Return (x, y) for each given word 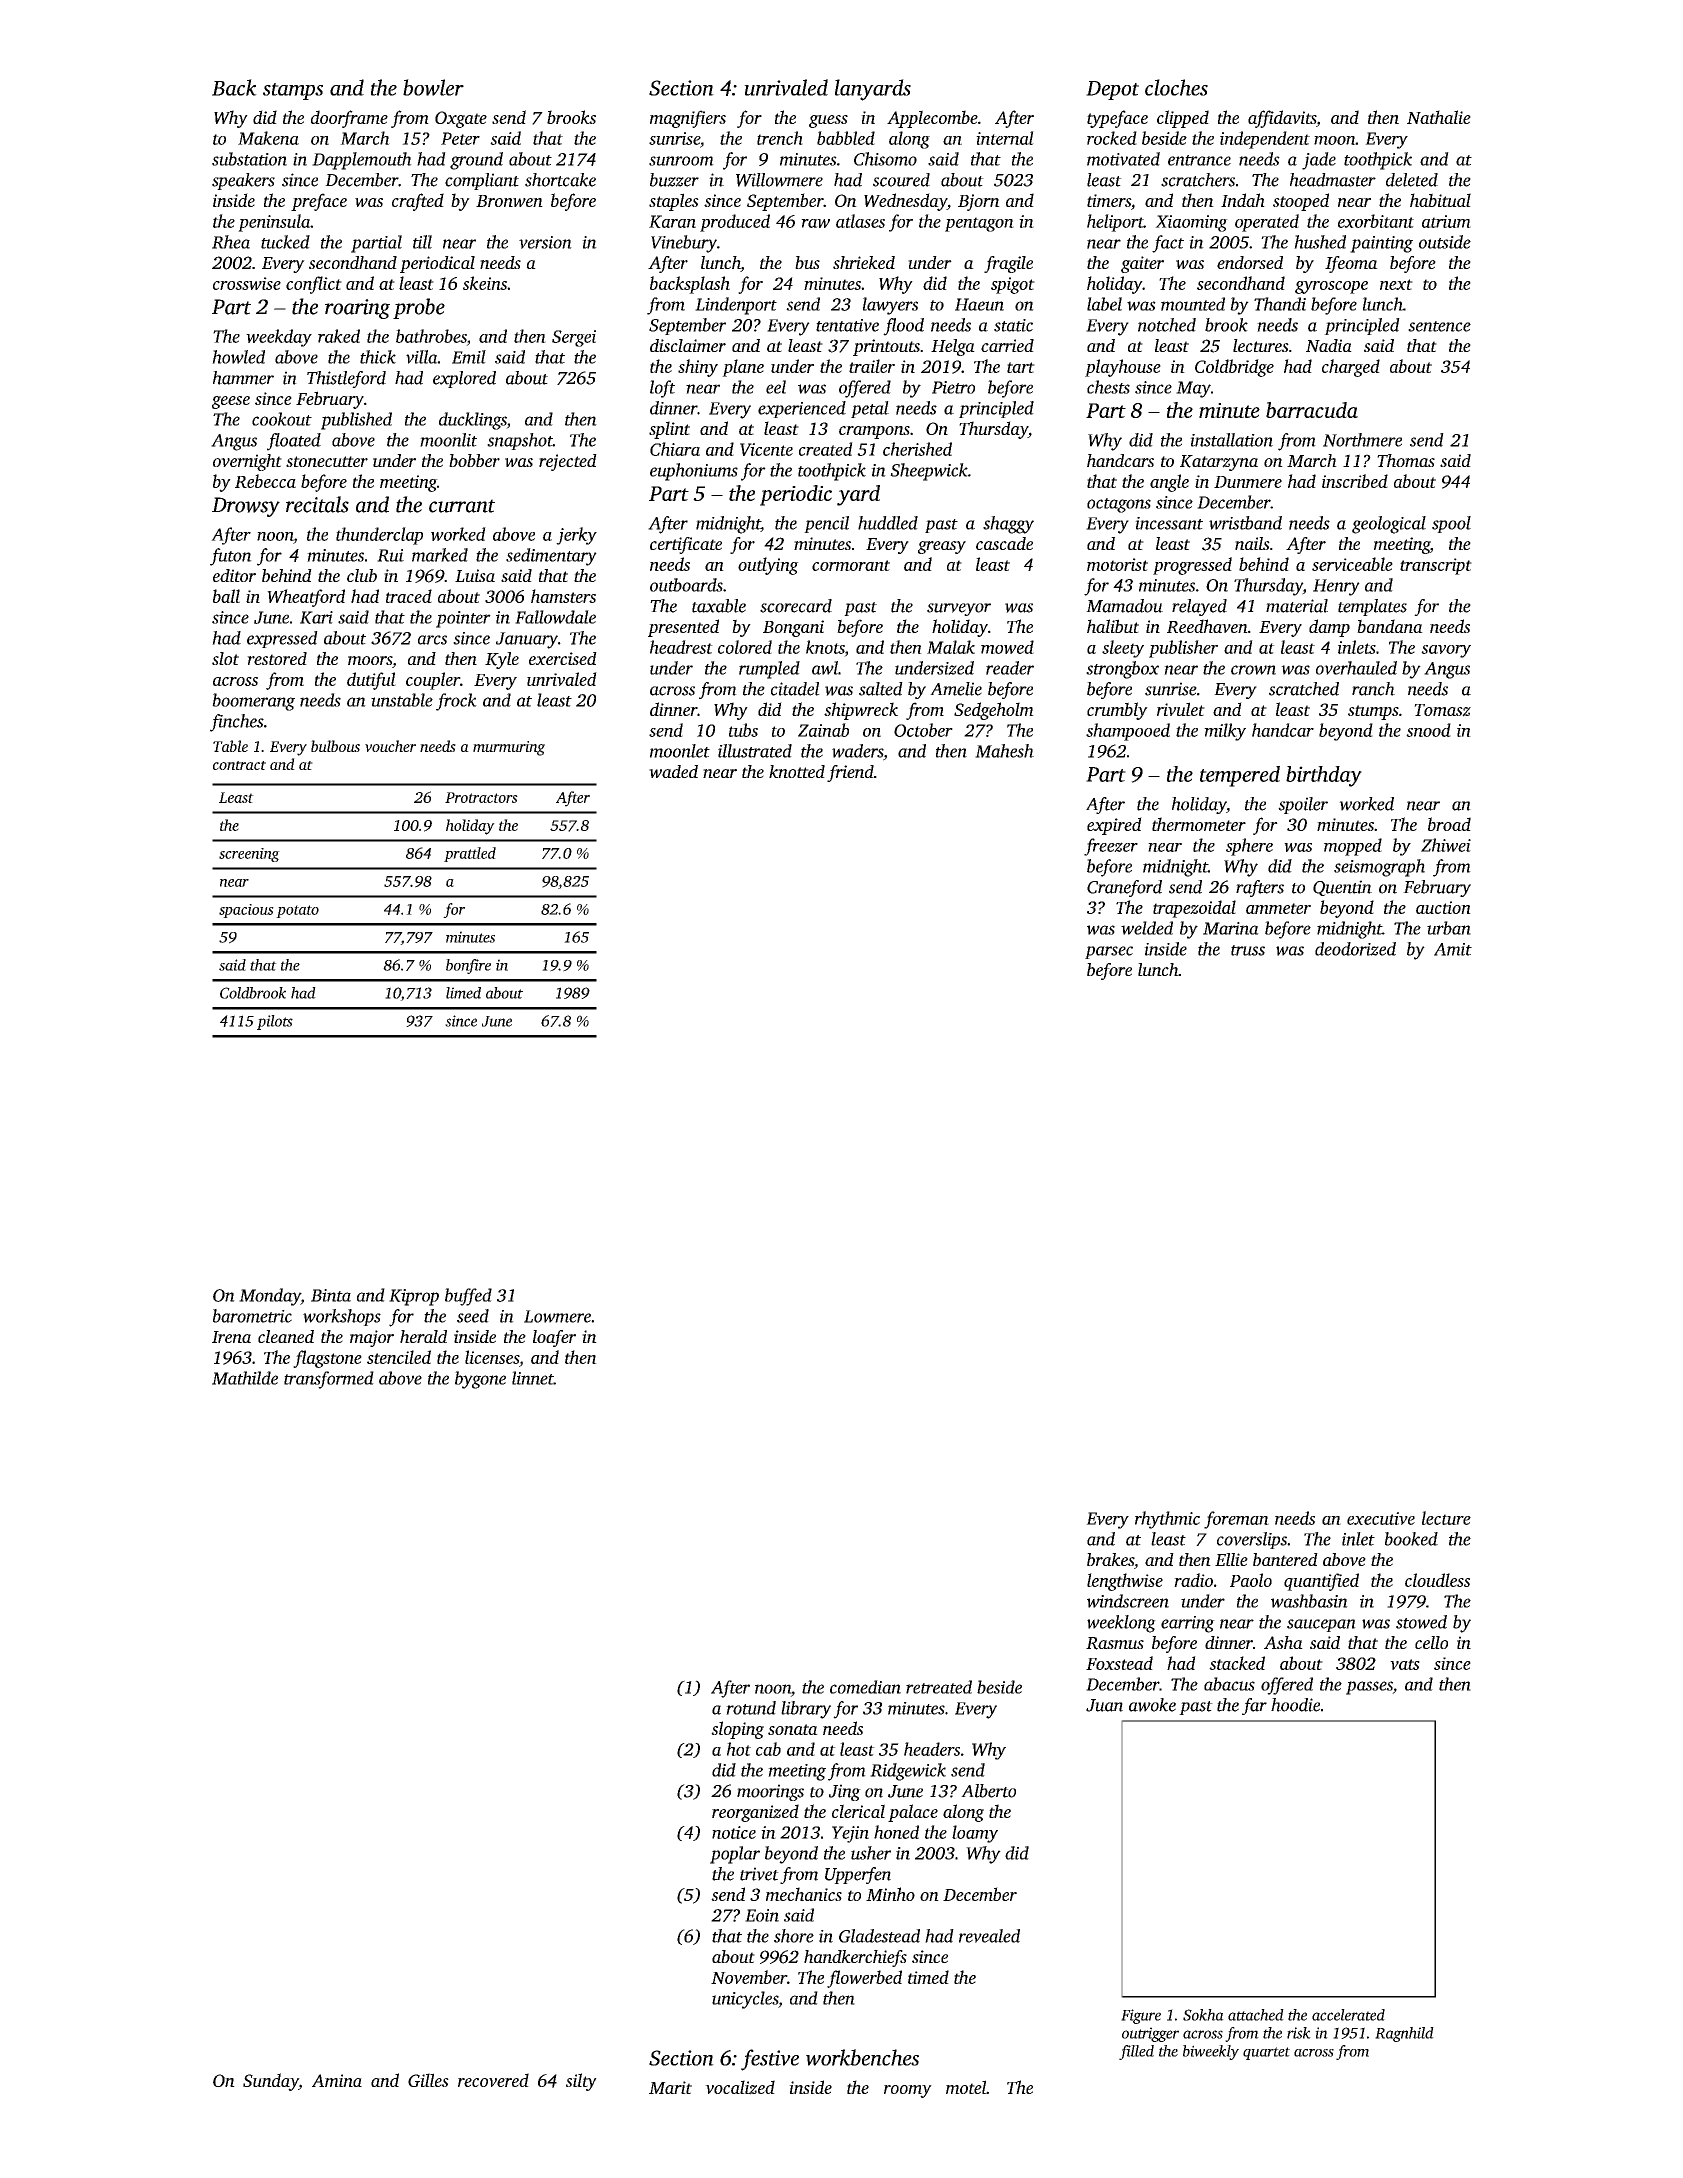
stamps (293, 91)
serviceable (1352, 564)
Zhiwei (1446, 845)
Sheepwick (929, 472)
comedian (865, 1687)
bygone (480, 1380)
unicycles (745, 2000)
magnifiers (688, 119)
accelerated (1348, 2015)
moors (370, 660)
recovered (493, 2080)
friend (850, 773)
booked (1411, 1539)
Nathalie (1439, 117)
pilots (275, 1022)
